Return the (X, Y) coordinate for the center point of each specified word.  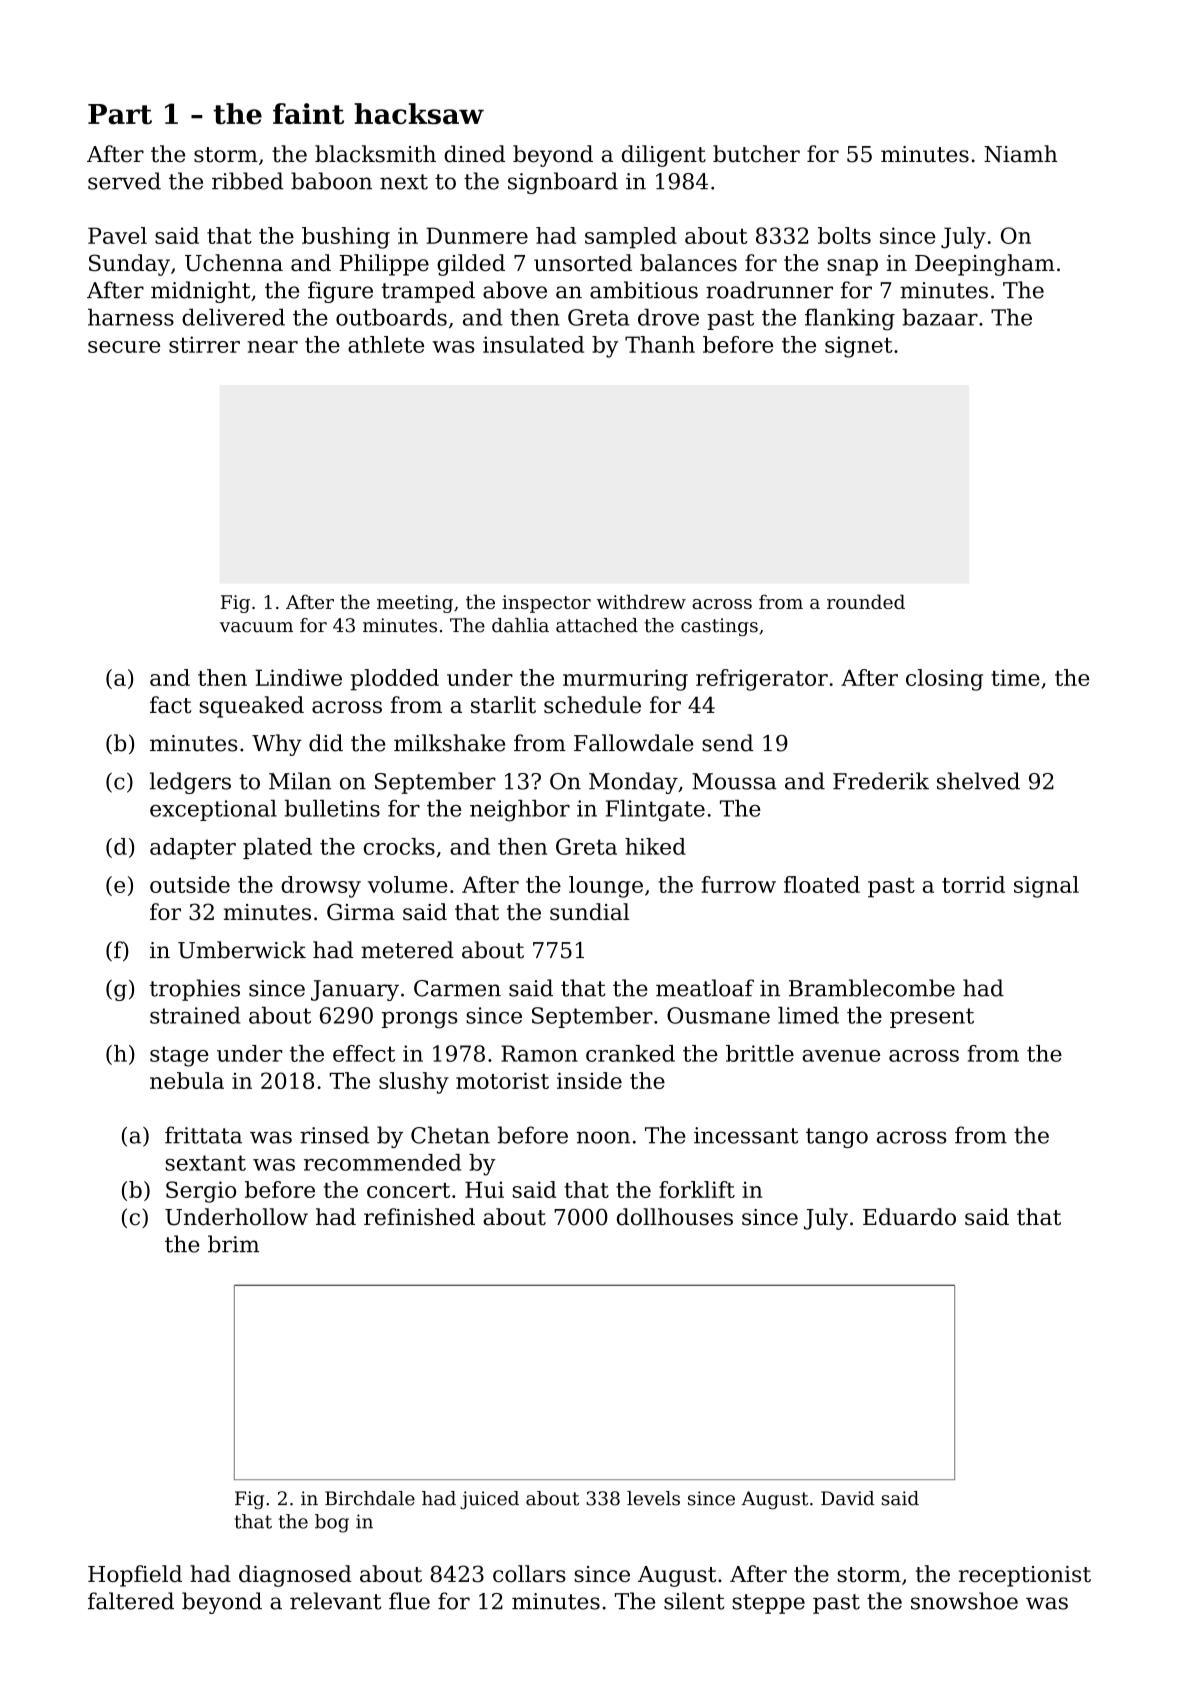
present (932, 1018)
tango (837, 1138)
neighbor (520, 811)
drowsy (321, 887)
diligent (664, 156)
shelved (978, 781)
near (272, 347)
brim (233, 1244)
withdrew (641, 601)
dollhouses (675, 1217)
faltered (131, 1601)
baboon (331, 181)
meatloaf (705, 988)
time (1015, 677)
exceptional (213, 810)
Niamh (1021, 154)
